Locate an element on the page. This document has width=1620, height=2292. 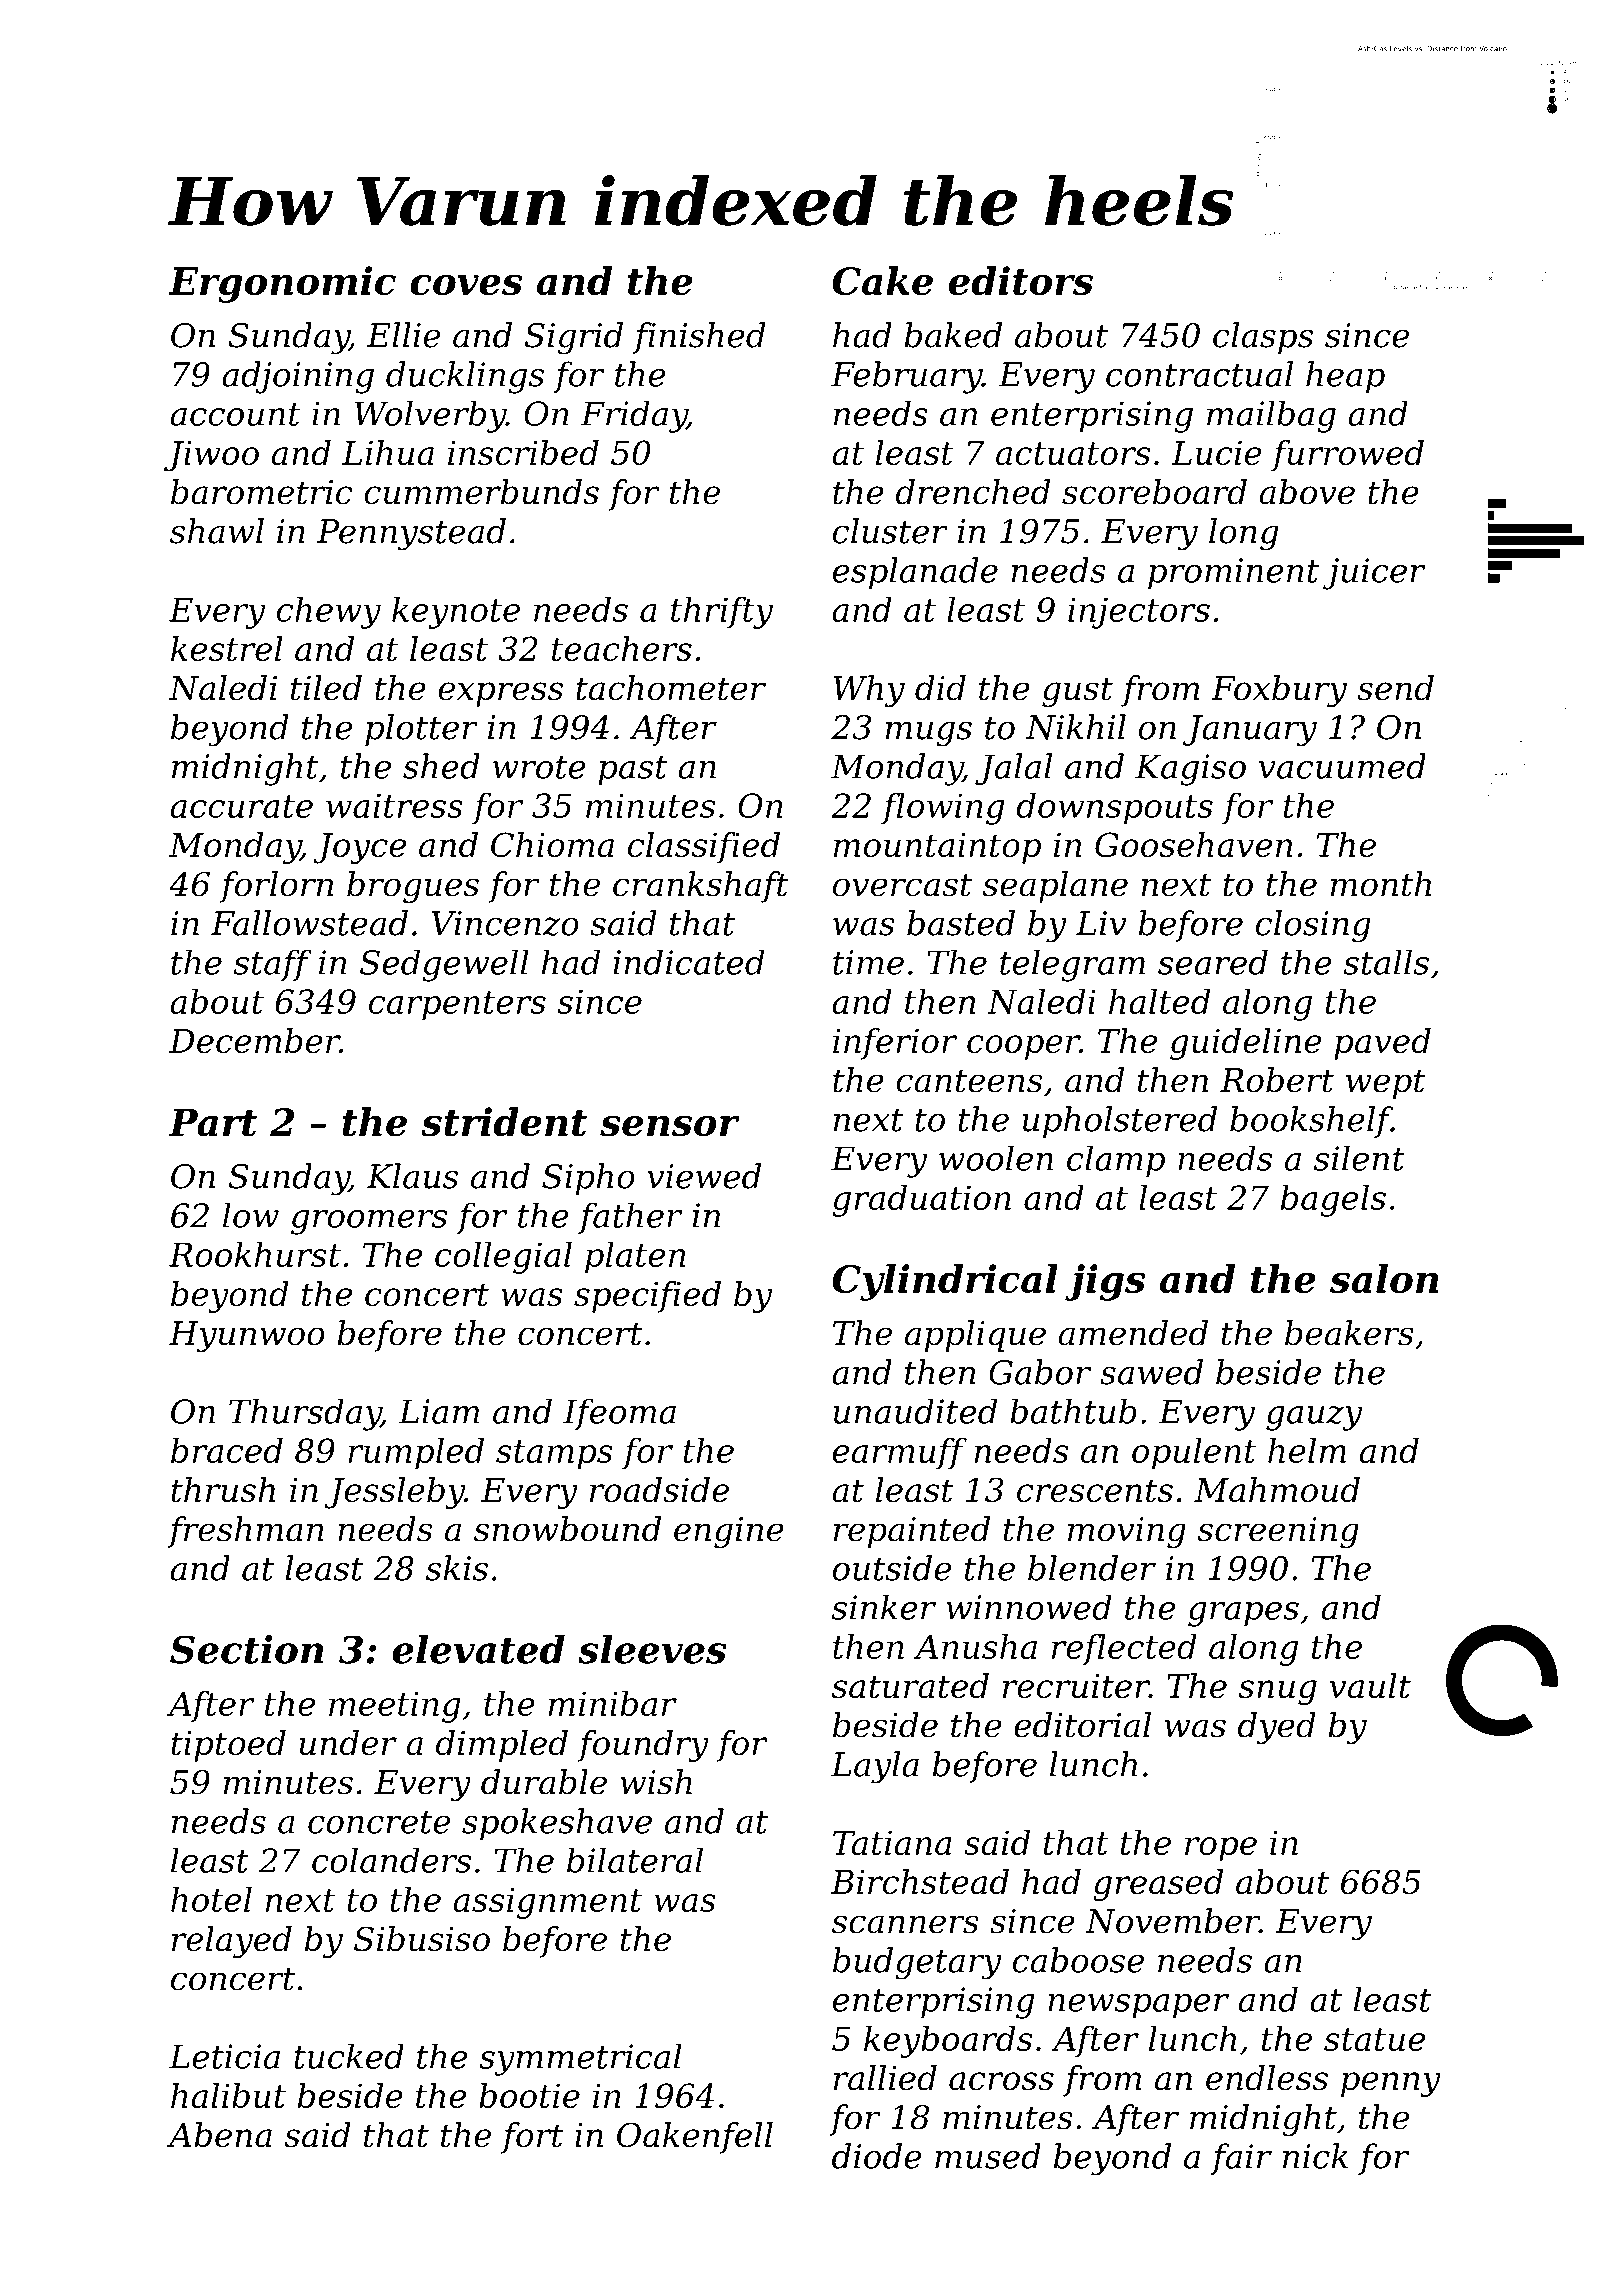
bathtub is located at coordinates (1073, 1411).
